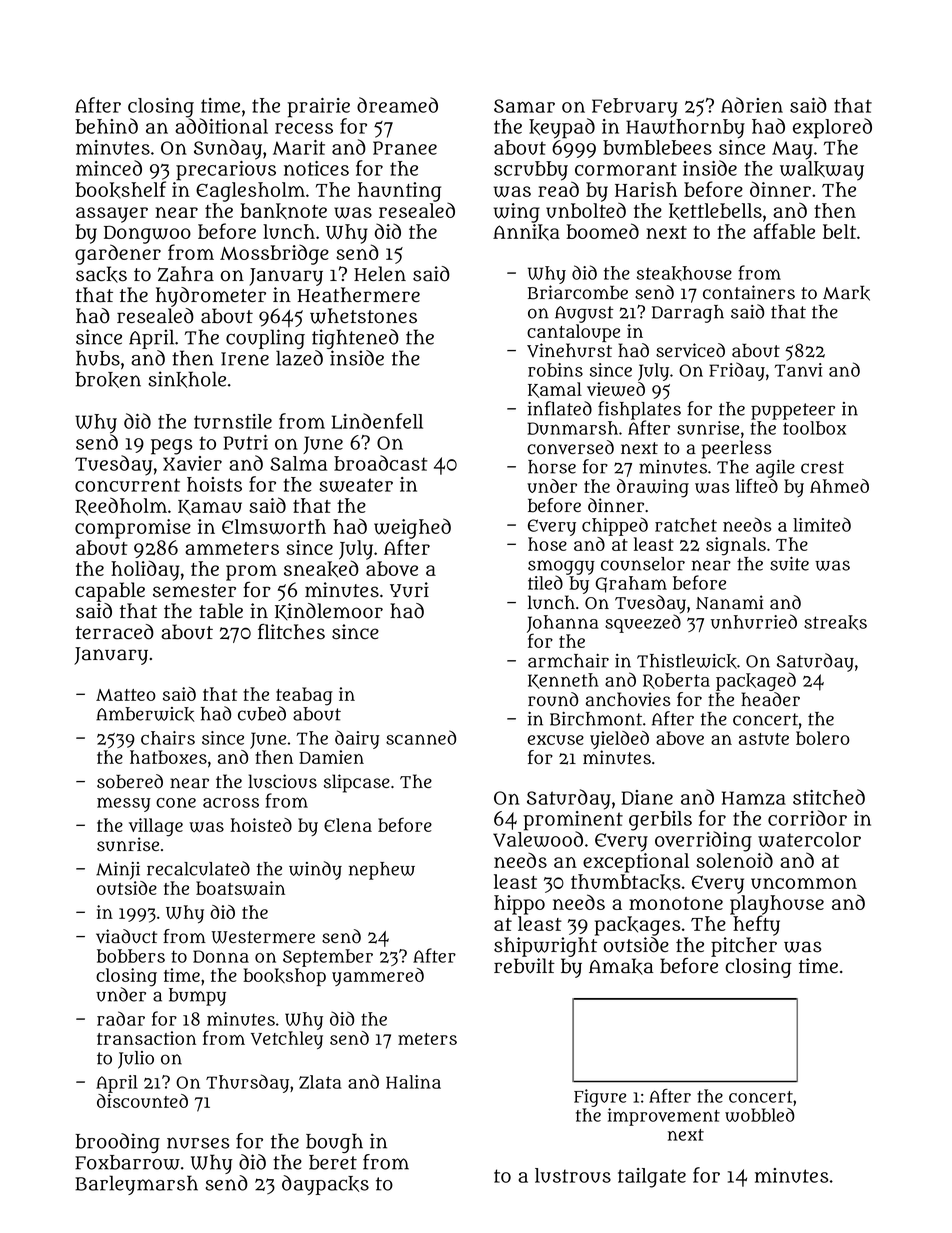 Image resolution: width=952 pixels, height=1233 pixels. I want to click on Valewood, so click(538, 839).
